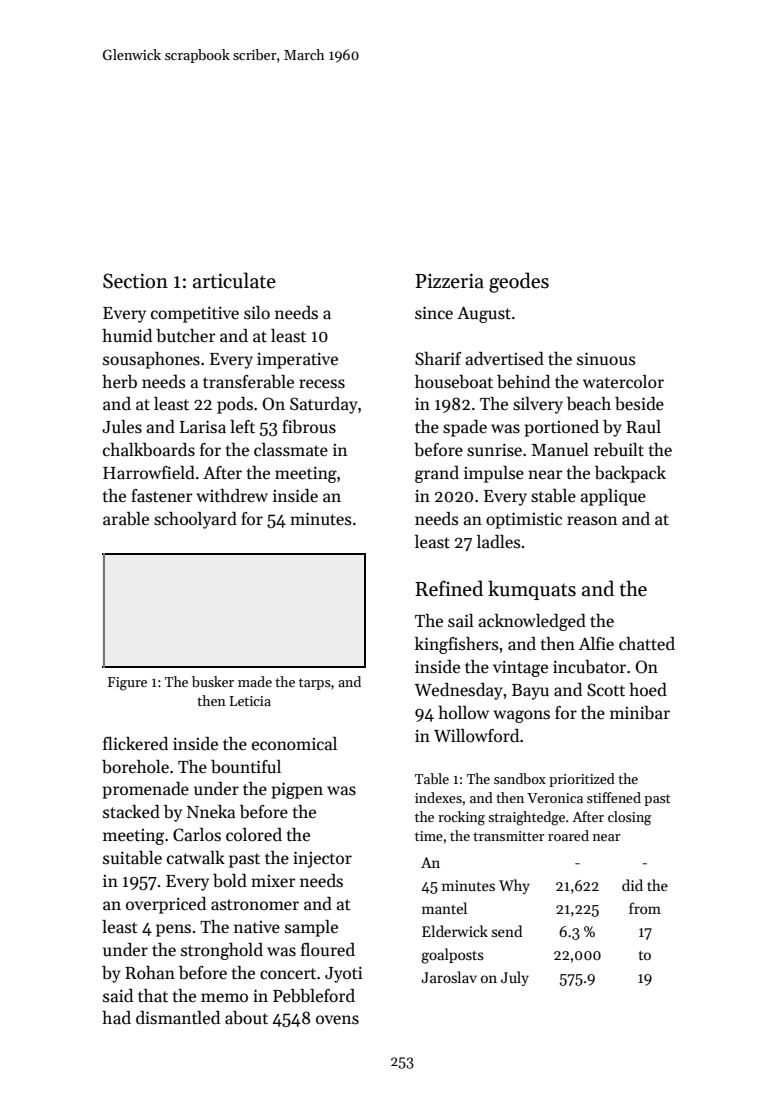 This screenshot has width=781, height=1108. I want to click on grand, so click(437, 474).
